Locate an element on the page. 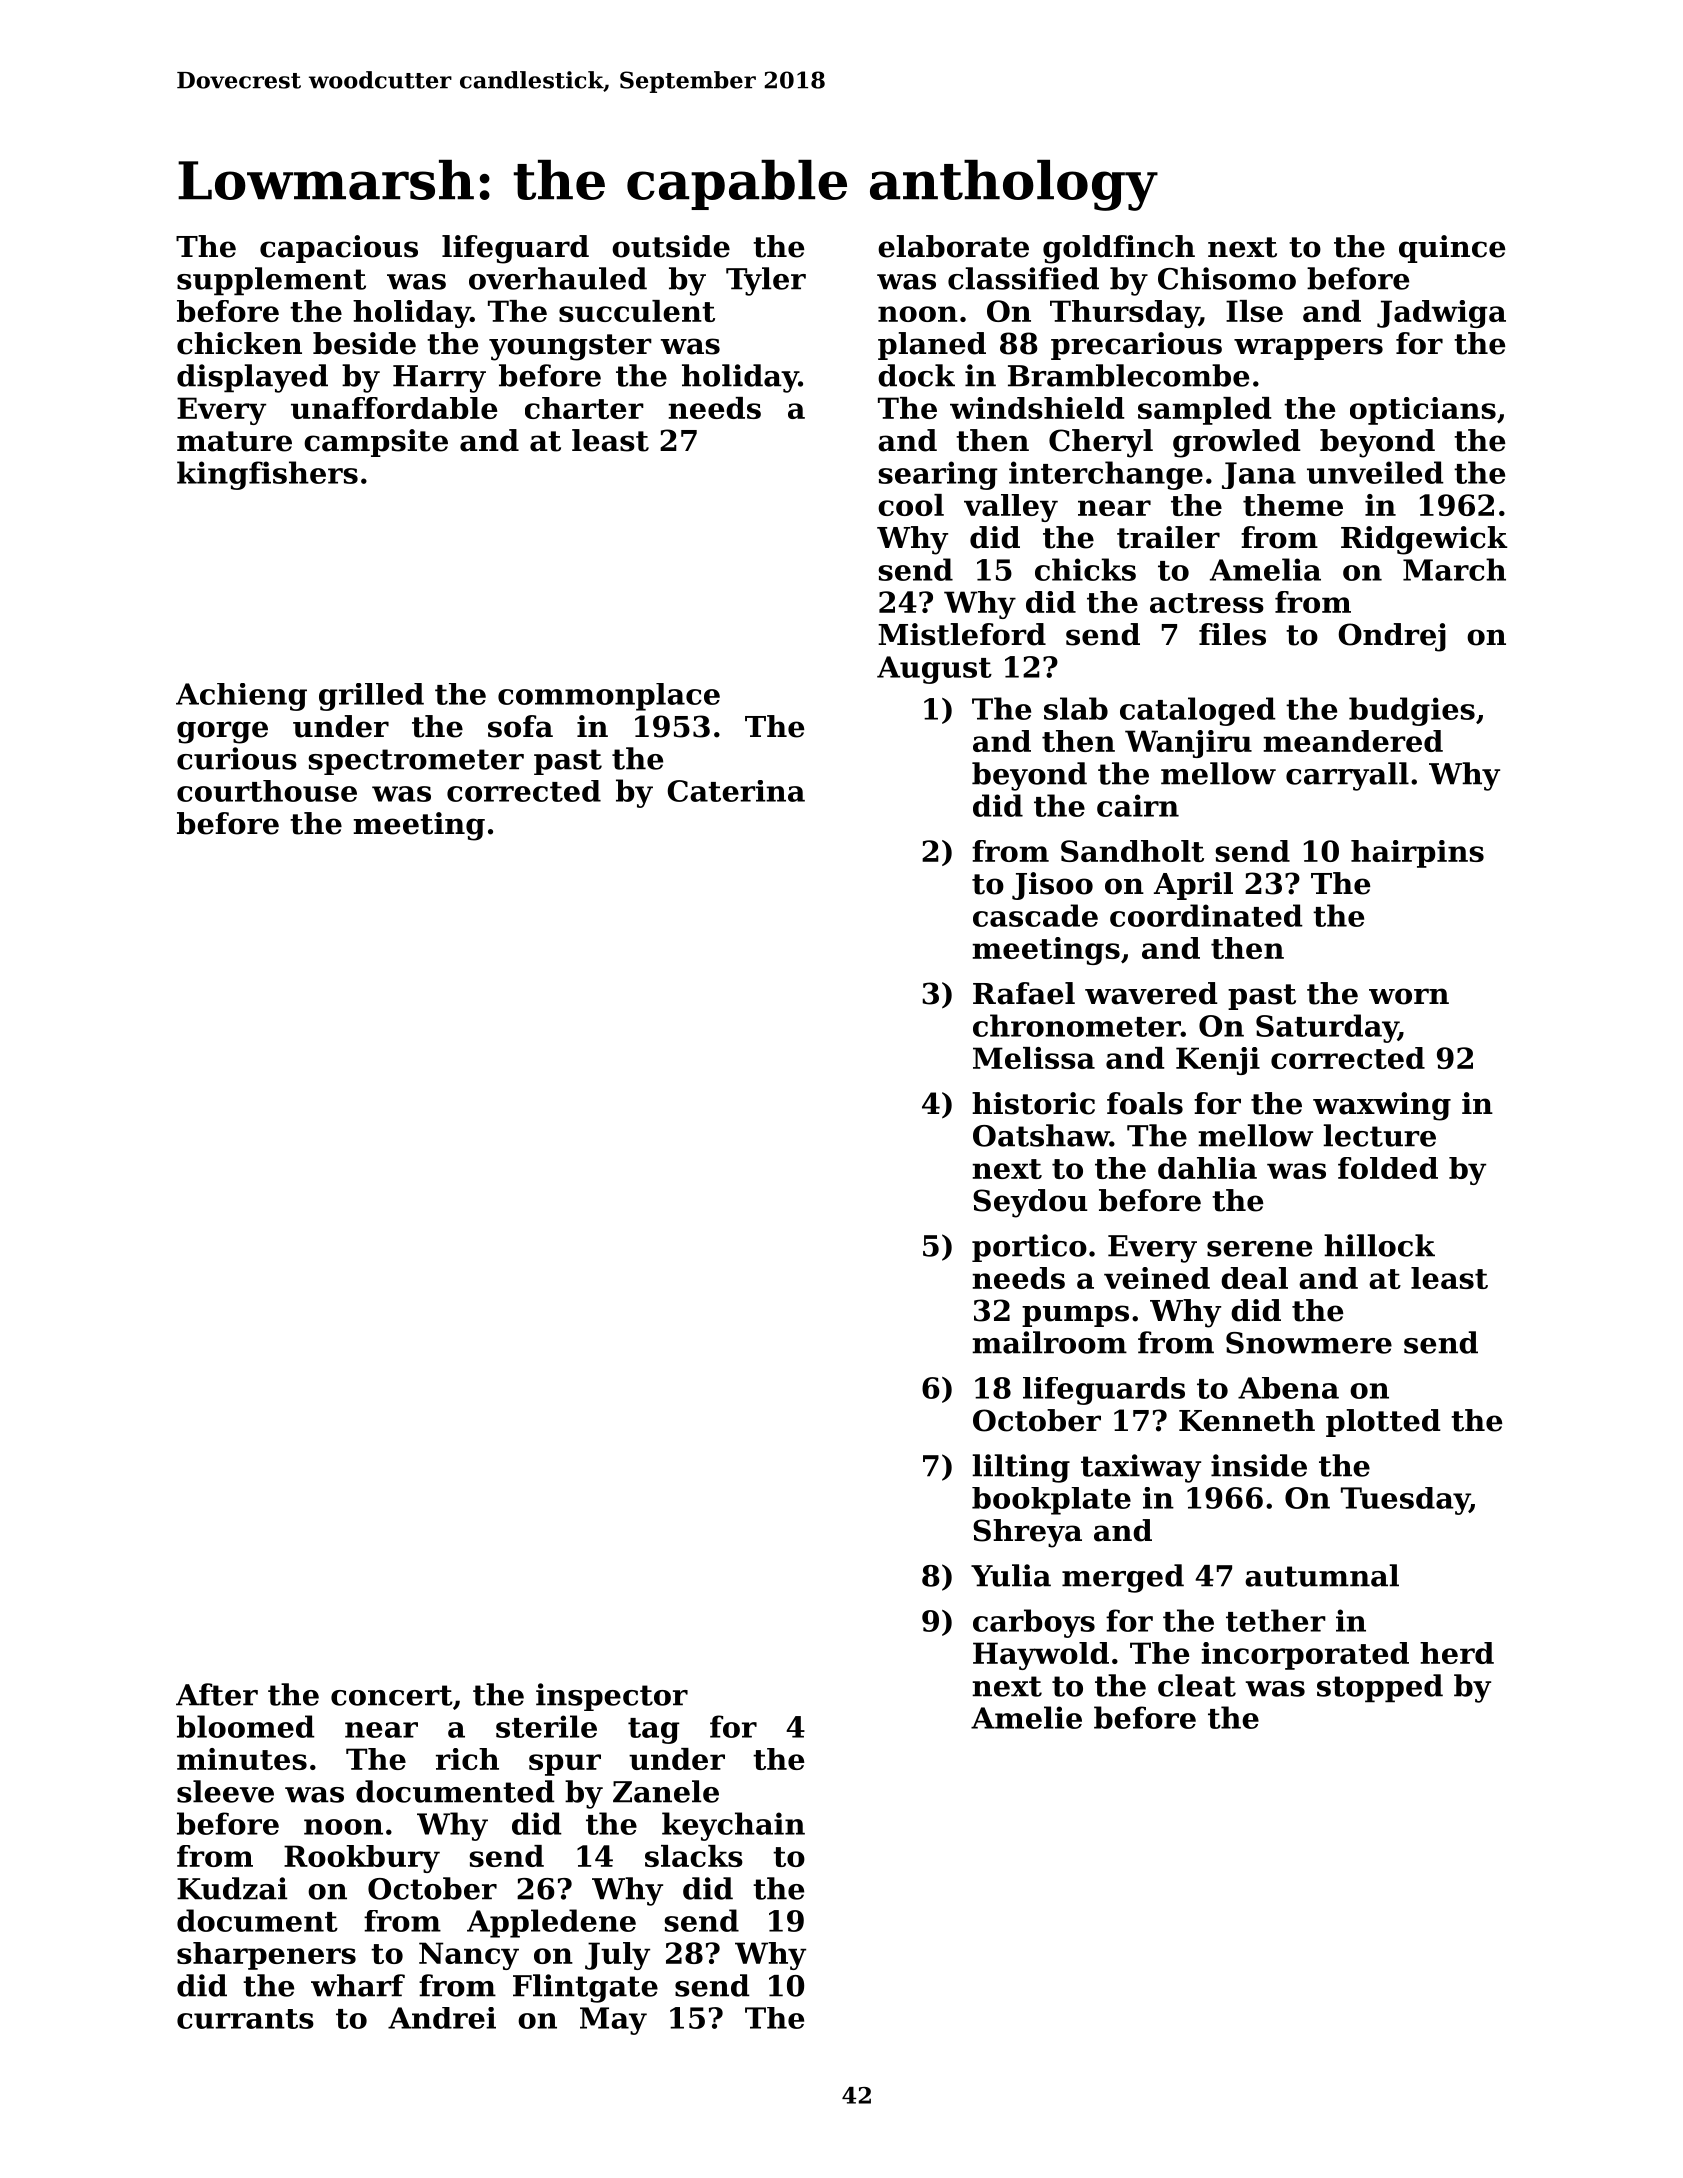  worn is located at coordinates (1409, 996).
